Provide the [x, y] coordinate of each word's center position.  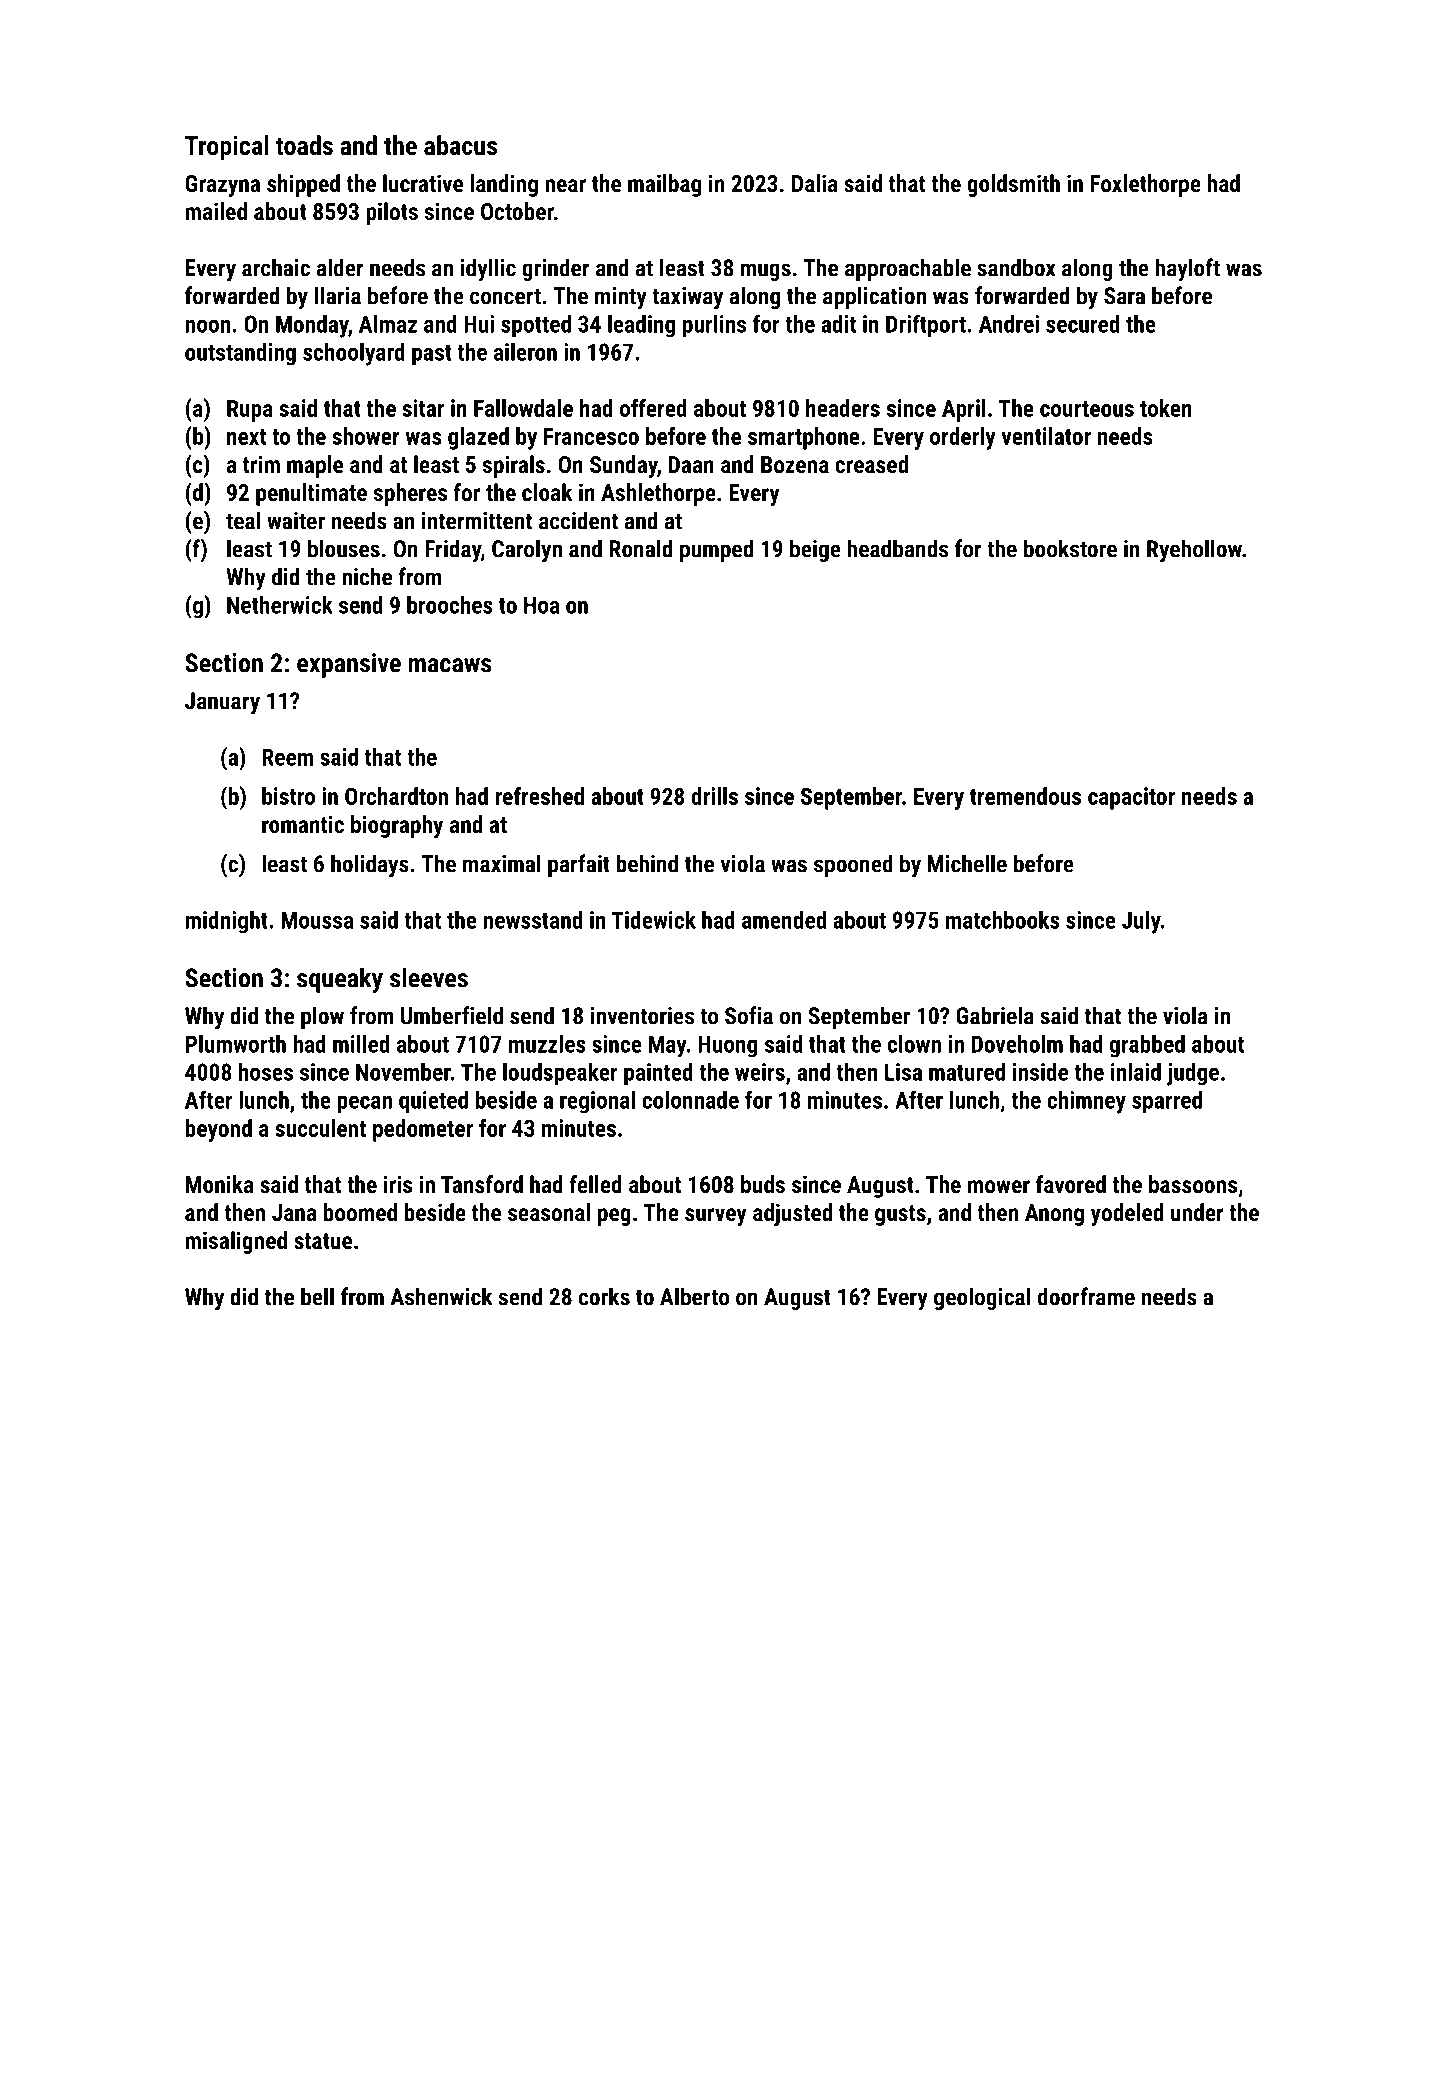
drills [714, 796]
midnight [226, 922]
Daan [691, 464]
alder [340, 267]
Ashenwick [441, 1296]
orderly [963, 438]
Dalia [815, 183]
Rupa [250, 411]
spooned [853, 865]
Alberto [694, 1296]
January [222, 703]
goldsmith [1013, 185]
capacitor [1131, 798]
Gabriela [995, 1015]
